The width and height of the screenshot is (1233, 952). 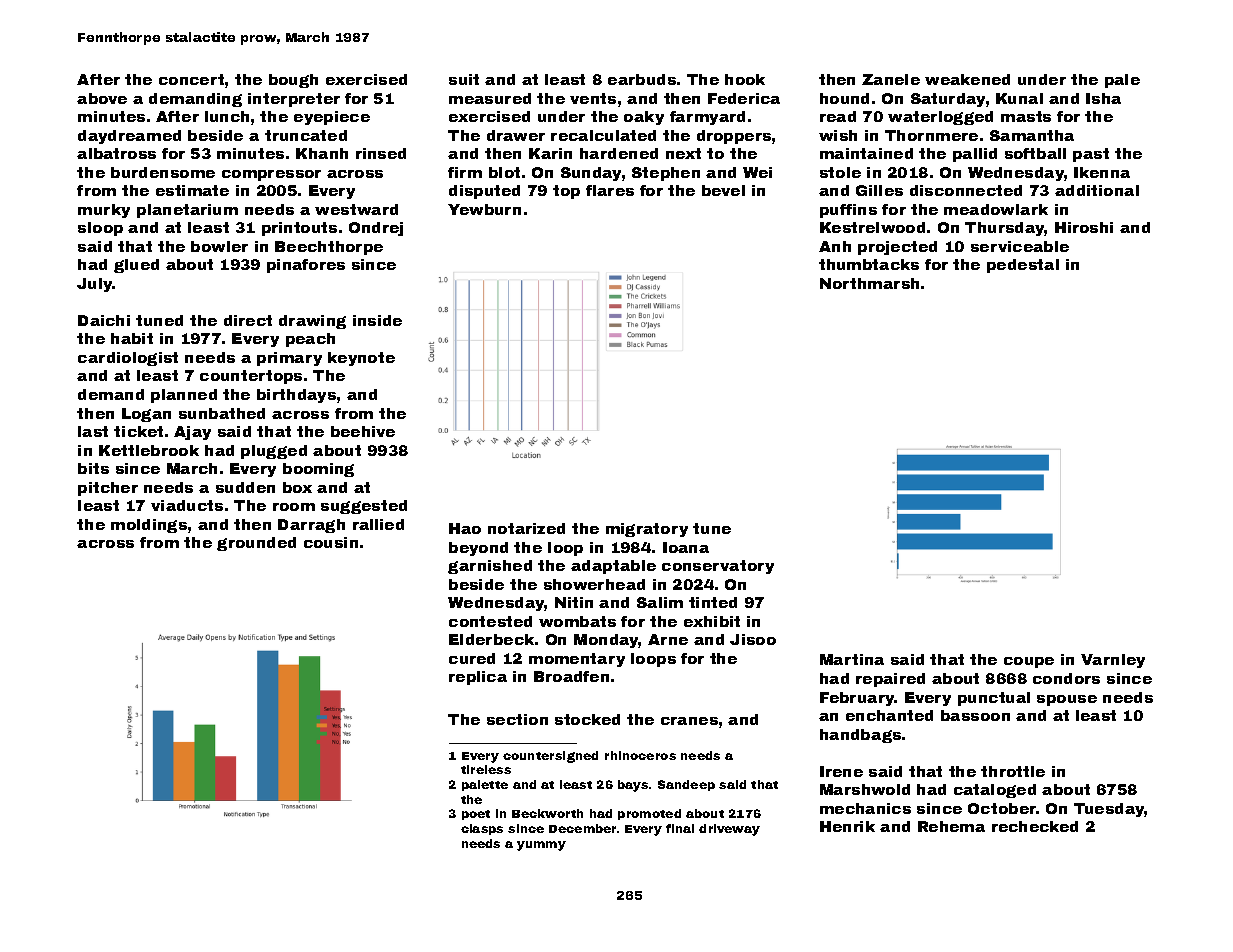 I want to click on notarized, so click(x=526, y=528).
